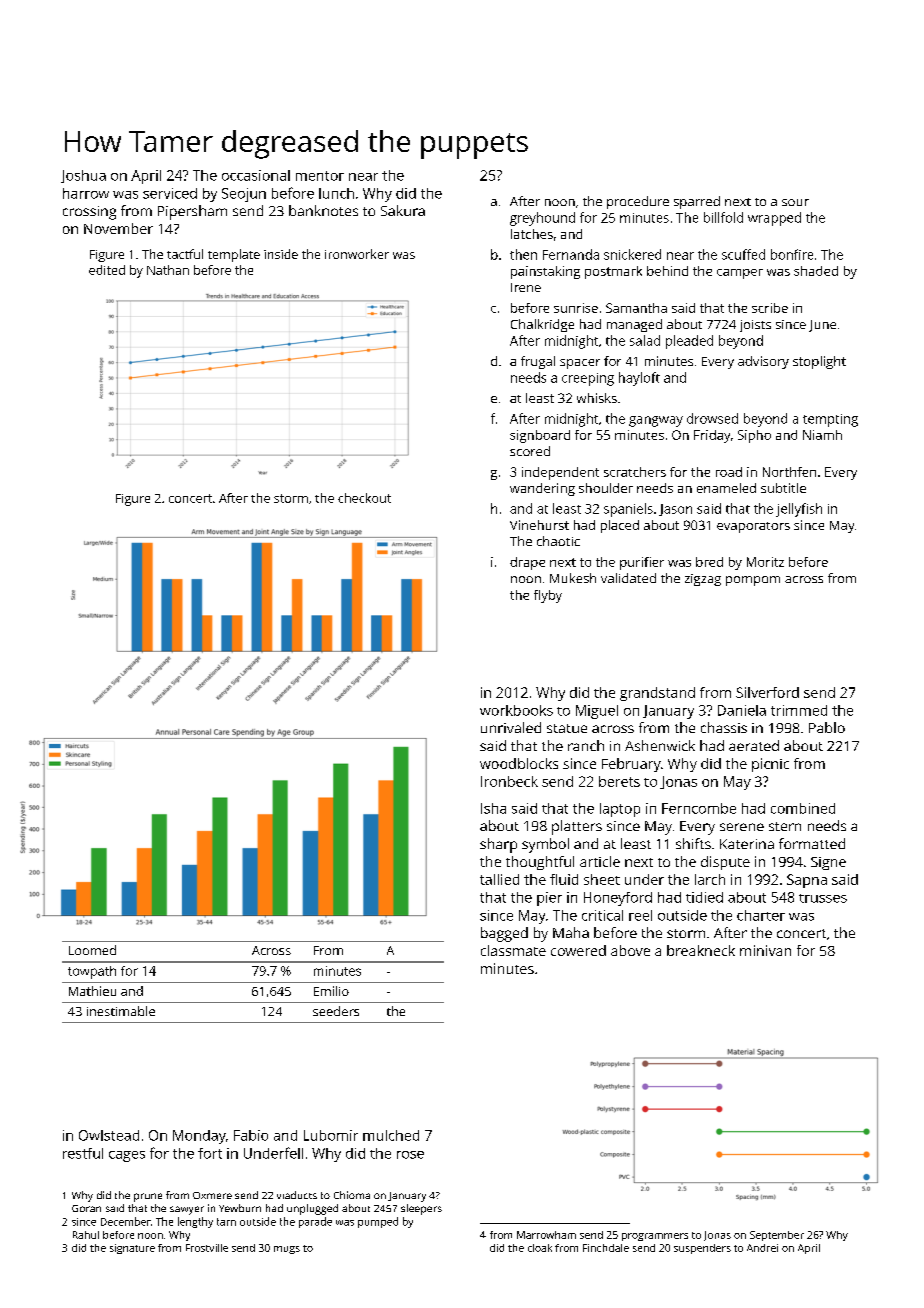 This screenshot has width=924, height=1308. I want to click on Chalkridge, so click(542, 325).
